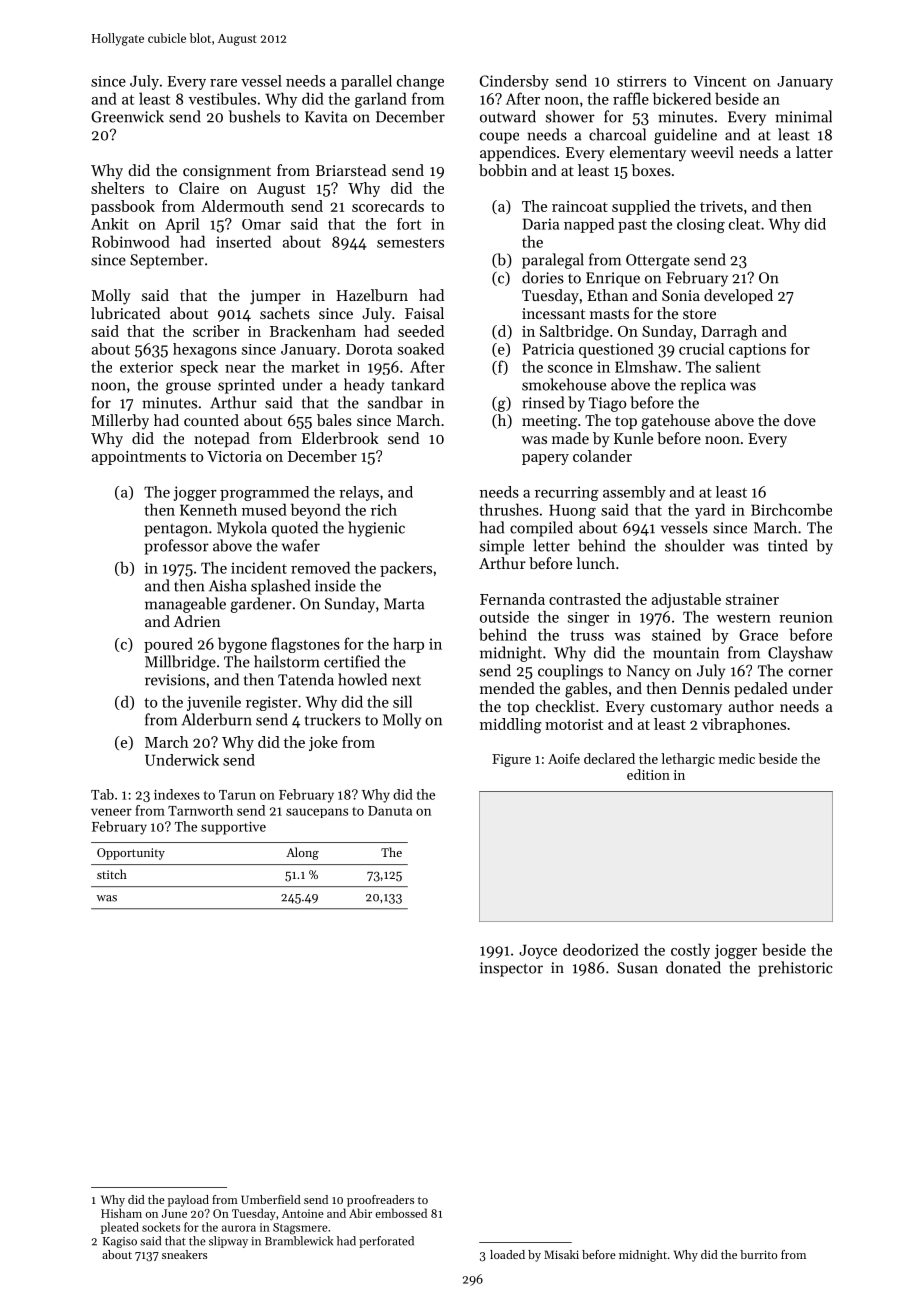  I want to click on rinsed, so click(543, 402).
